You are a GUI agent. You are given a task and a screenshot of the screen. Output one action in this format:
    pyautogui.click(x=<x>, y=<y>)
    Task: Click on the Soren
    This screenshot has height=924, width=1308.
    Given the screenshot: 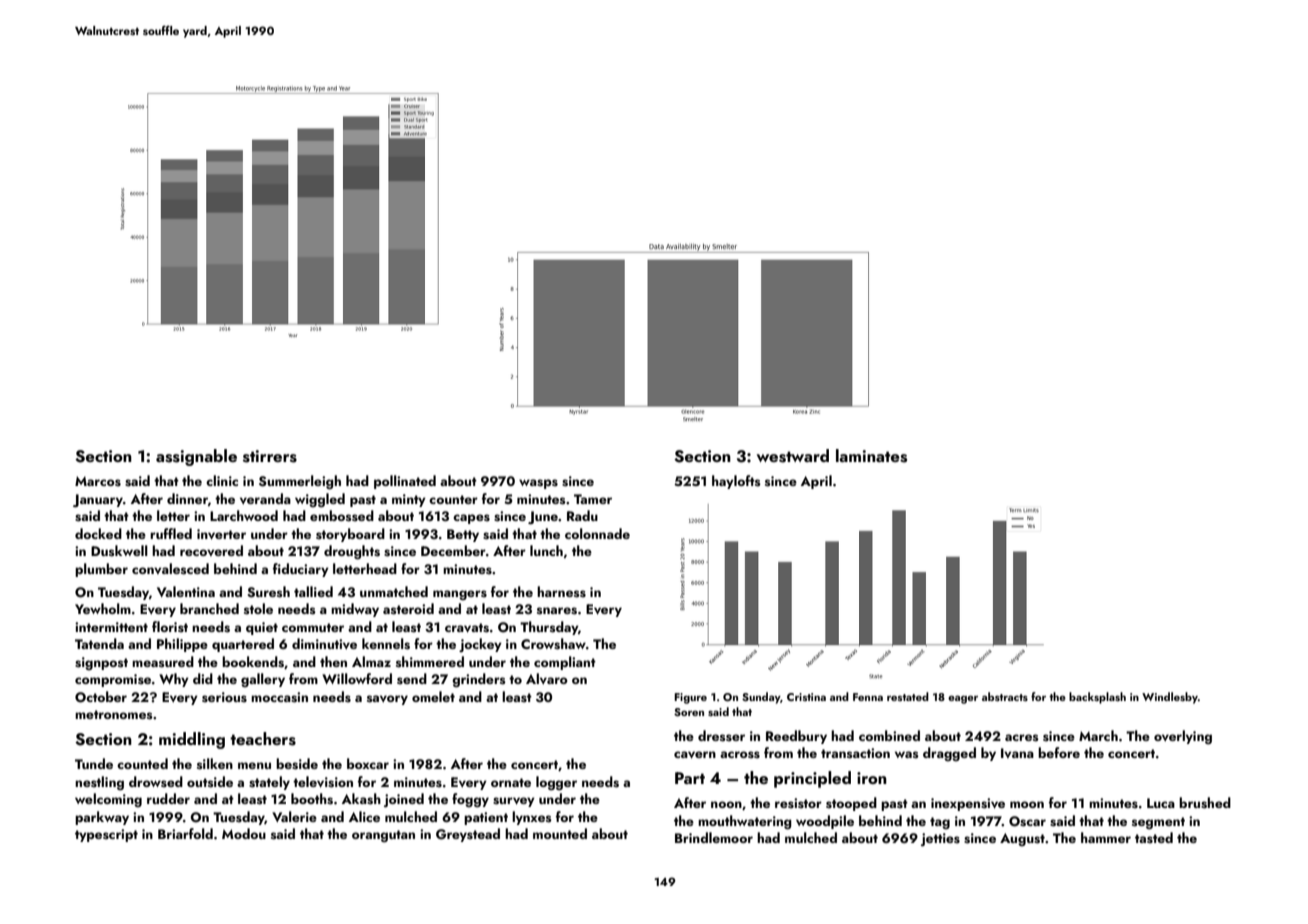 What is the action you would take?
    pyautogui.click(x=689, y=712)
